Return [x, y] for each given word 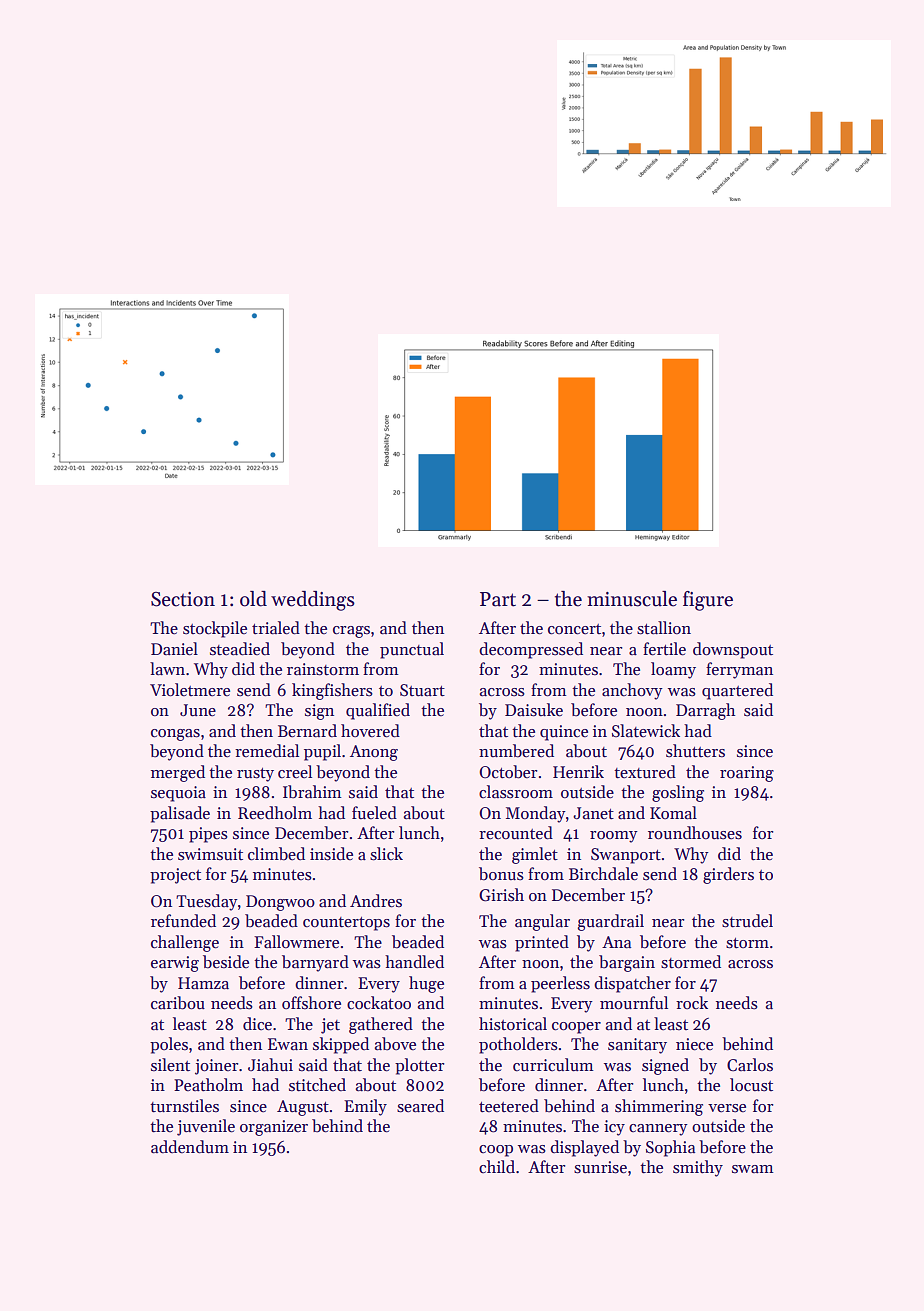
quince [564, 733]
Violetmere [190, 690]
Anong [374, 753]
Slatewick [646, 731]
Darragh [706, 711]
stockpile [215, 629]
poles [169, 1045]
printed [542, 943]
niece [694, 1044]
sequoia [178, 794]
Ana [616, 942]
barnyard [315, 963]
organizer [274, 1128]
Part [498, 599]
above [395, 1044]
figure [708, 601]
